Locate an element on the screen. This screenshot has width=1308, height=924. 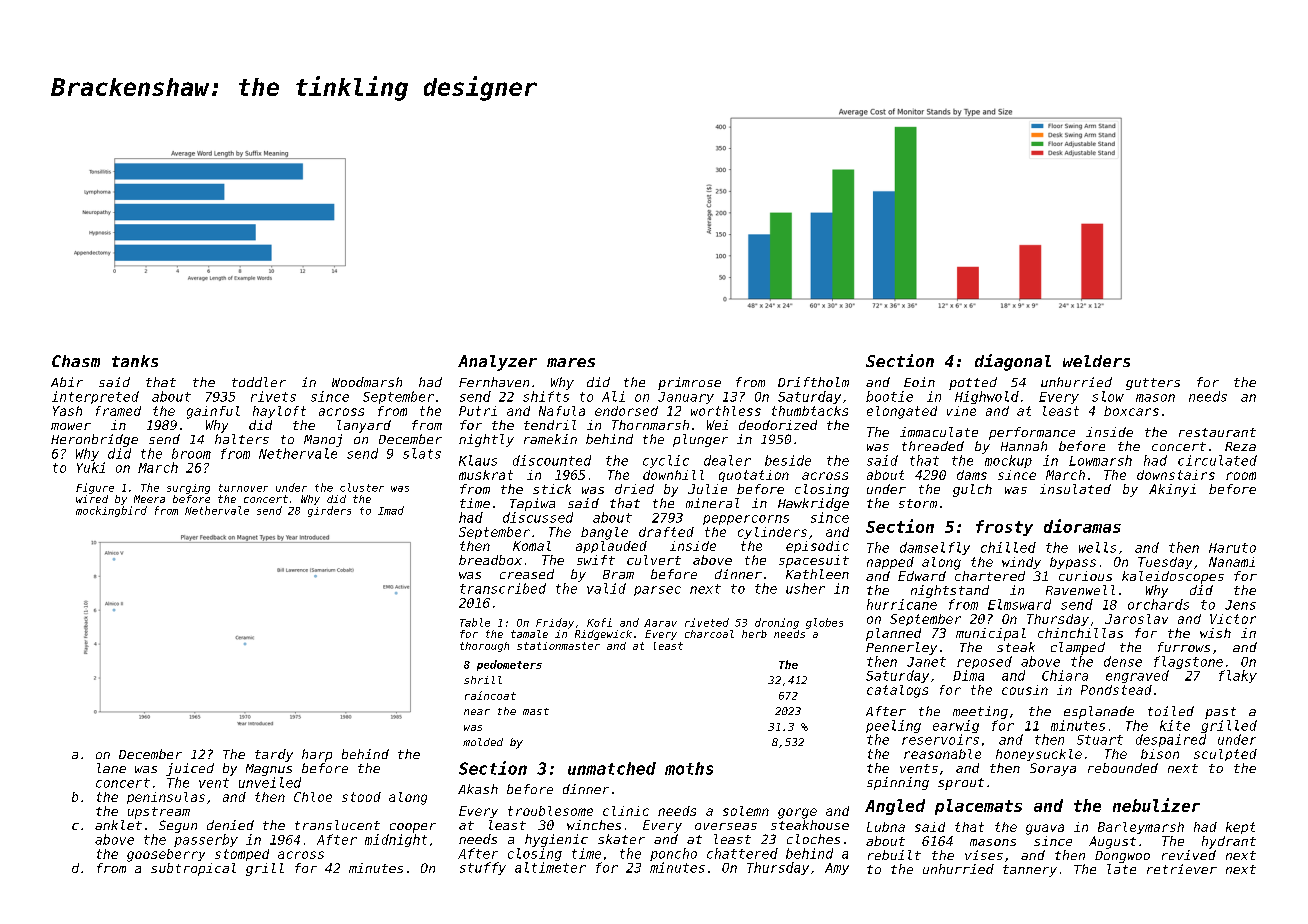
sculpted is located at coordinates (1225, 755).
